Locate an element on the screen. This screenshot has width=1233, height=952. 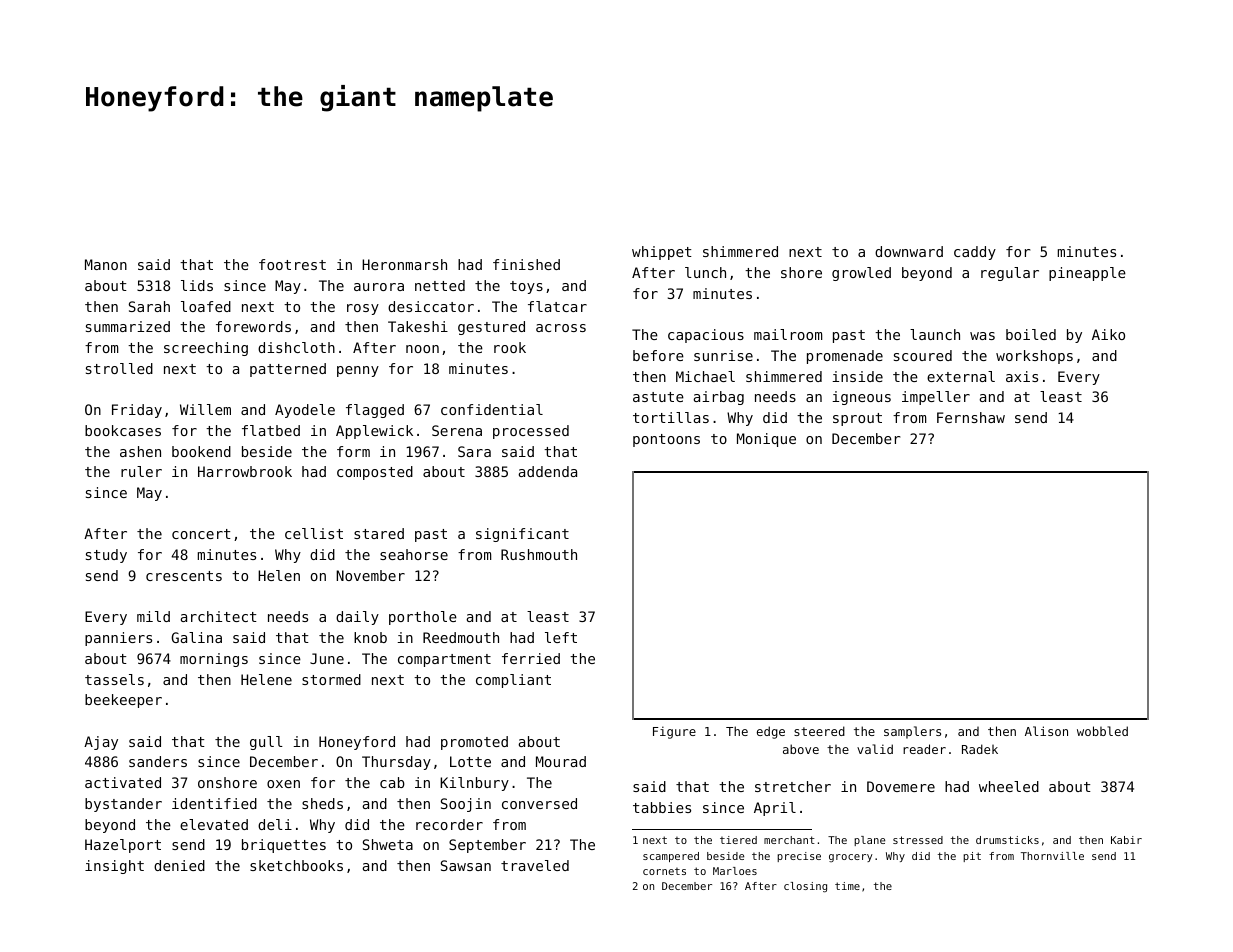
wobbled is located at coordinates (1102, 731).
